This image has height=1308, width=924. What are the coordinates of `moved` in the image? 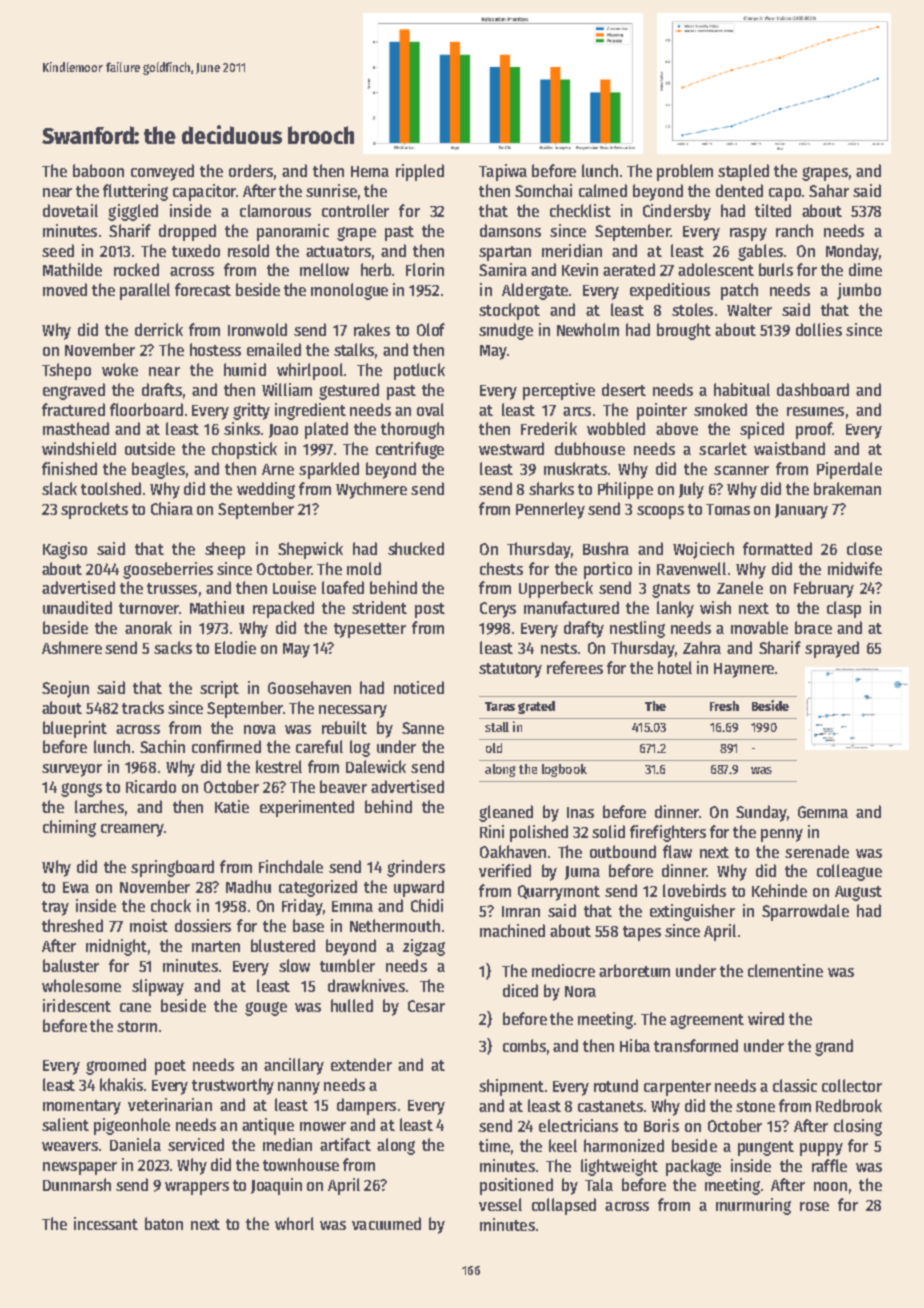 It's located at (65, 289).
